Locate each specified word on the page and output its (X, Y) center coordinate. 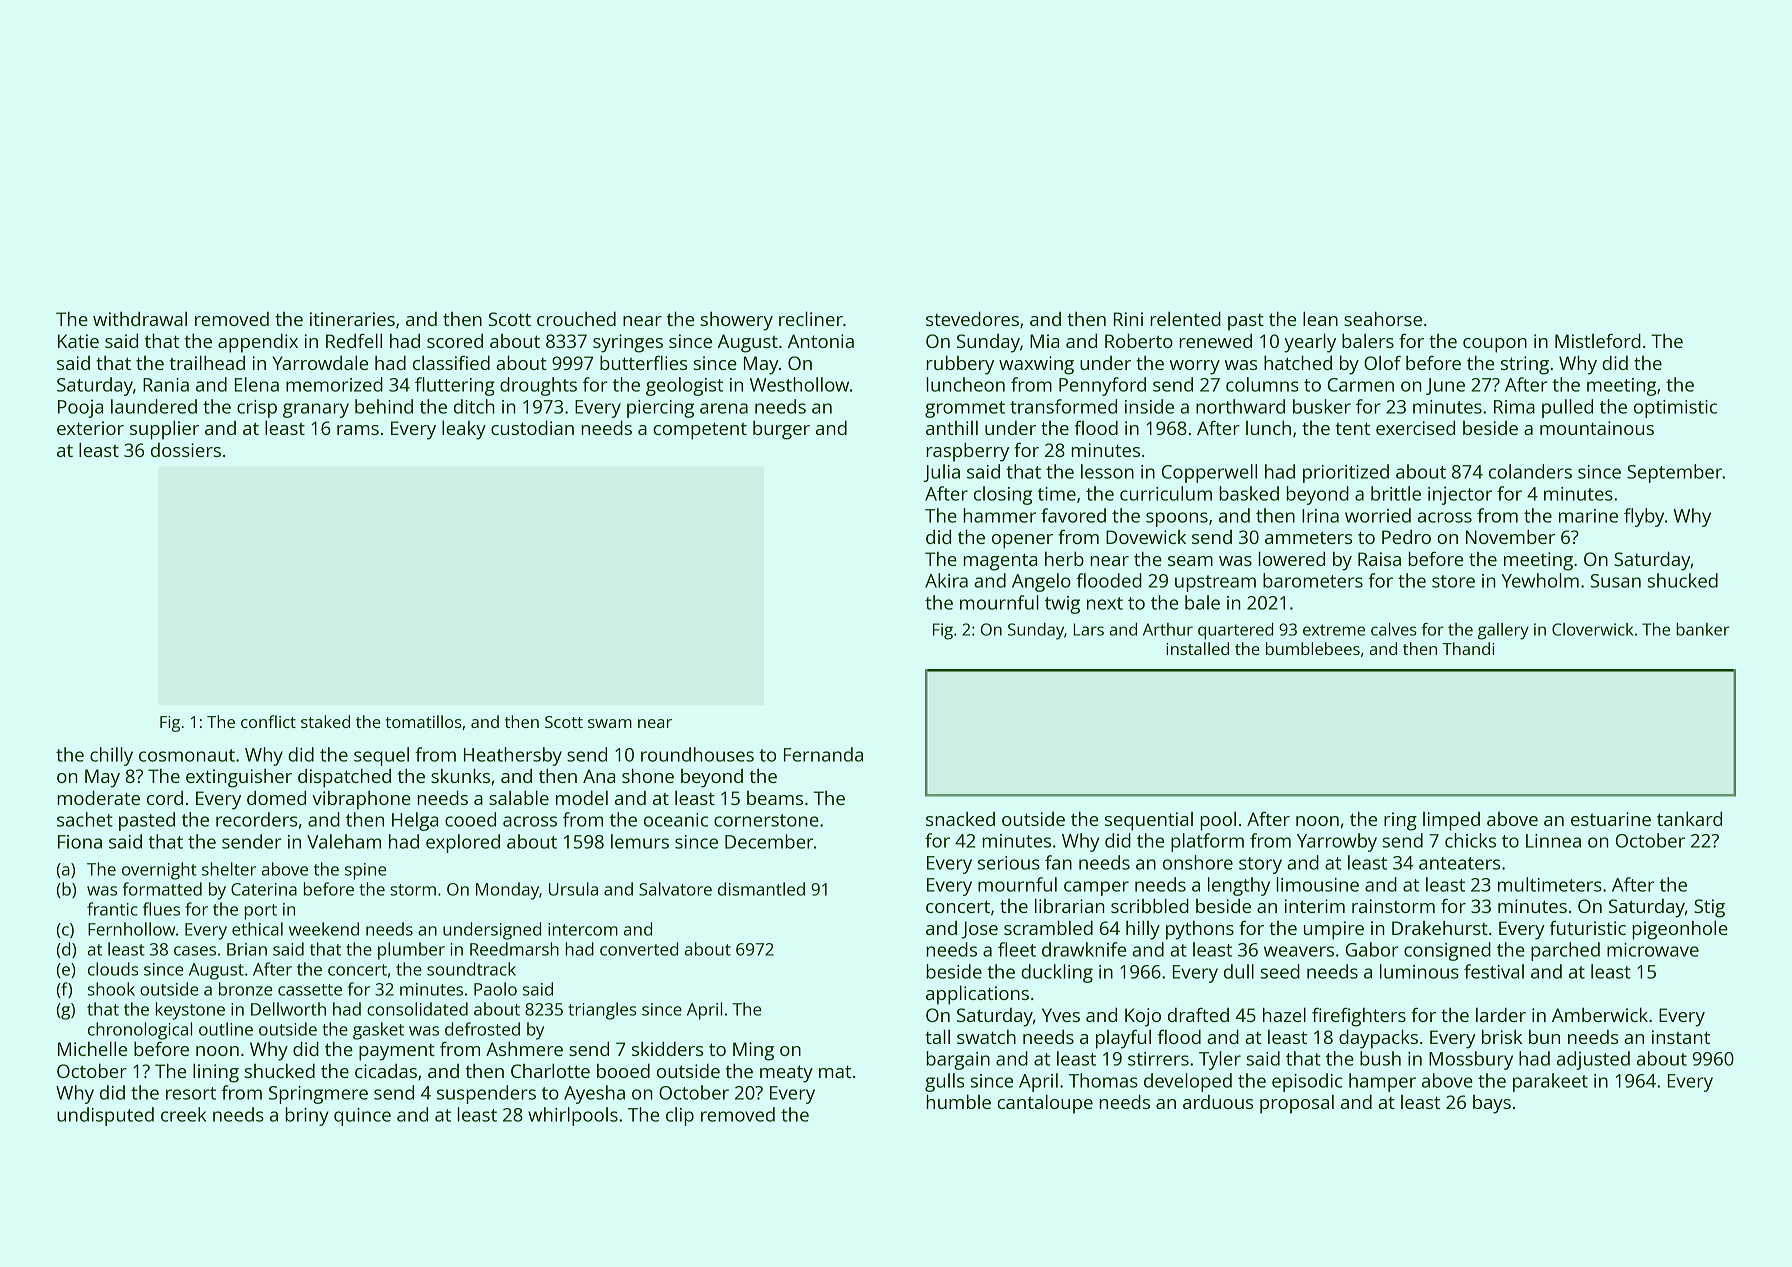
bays (1492, 1104)
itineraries (352, 319)
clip (680, 1116)
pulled (1567, 408)
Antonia (821, 341)
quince (362, 1117)
